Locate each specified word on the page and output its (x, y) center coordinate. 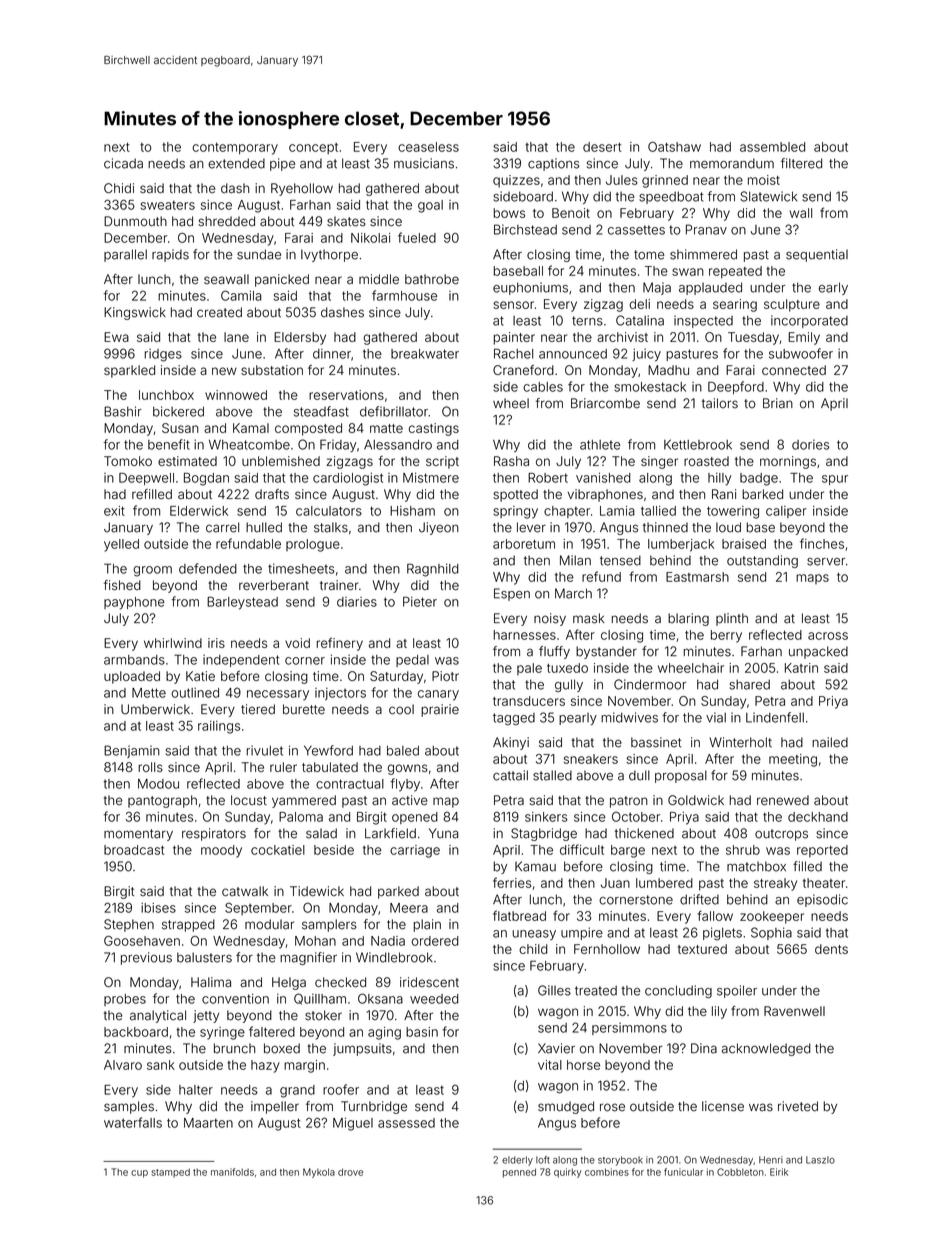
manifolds (232, 1172)
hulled (264, 527)
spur (835, 480)
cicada (123, 163)
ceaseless (428, 147)
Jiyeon (439, 528)
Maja (657, 288)
